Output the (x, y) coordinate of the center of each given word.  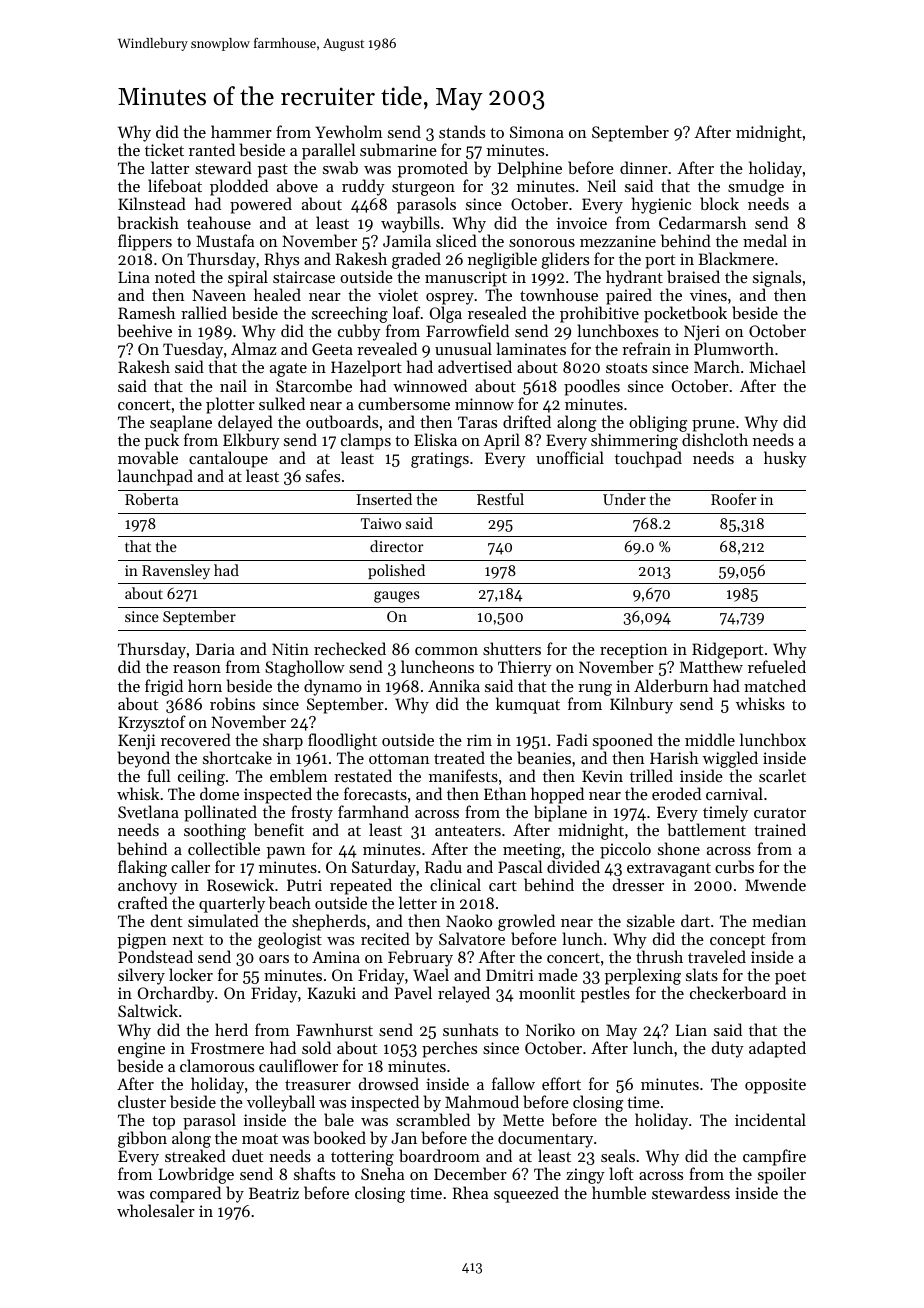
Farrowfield (467, 330)
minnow (484, 404)
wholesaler (156, 1210)
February (420, 958)
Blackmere (736, 258)
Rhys (281, 260)
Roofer (734, 499)
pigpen (142, 941)
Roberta (151, 499)
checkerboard (738, 992)
